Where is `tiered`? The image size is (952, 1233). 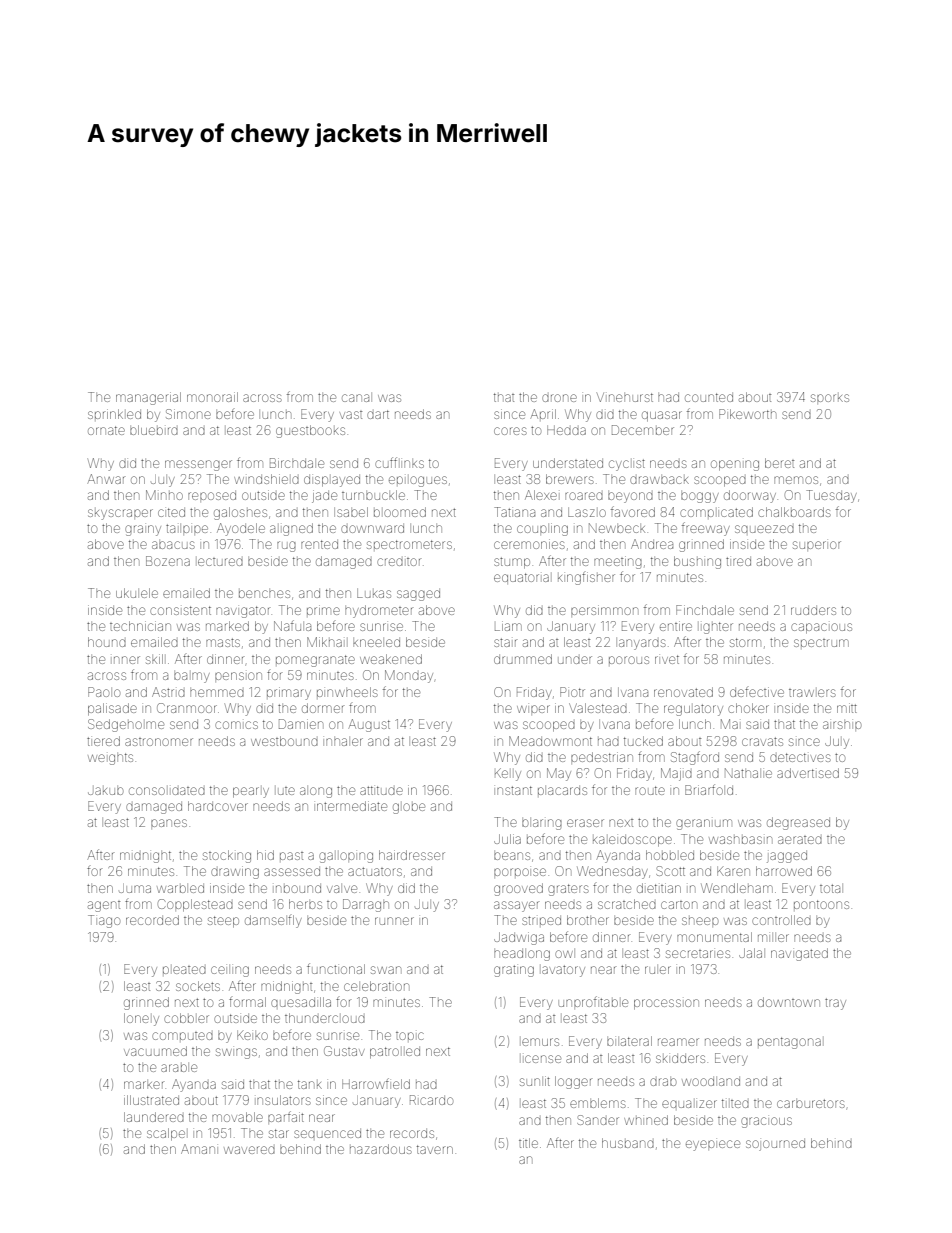
tiered is located at coordinates (103, 741).
